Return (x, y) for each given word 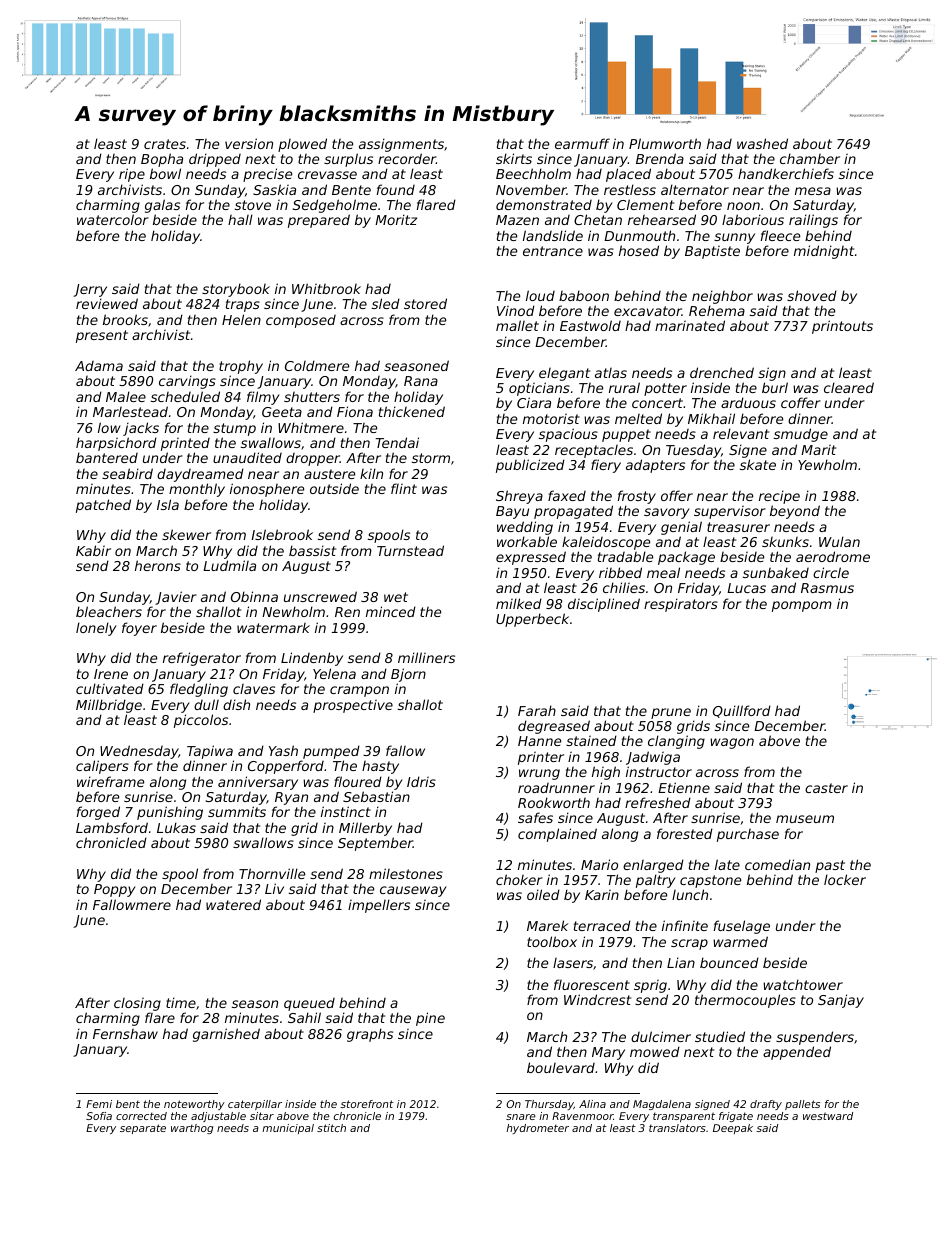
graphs (370, 1035)
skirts (514, 158)
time (181, 1002)
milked (519, 603)
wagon (732, 743)
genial (681, 528)
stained (591, 740)
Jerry (90, 290)
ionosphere (267, 490)
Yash (283, 750)
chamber (810, 158)
